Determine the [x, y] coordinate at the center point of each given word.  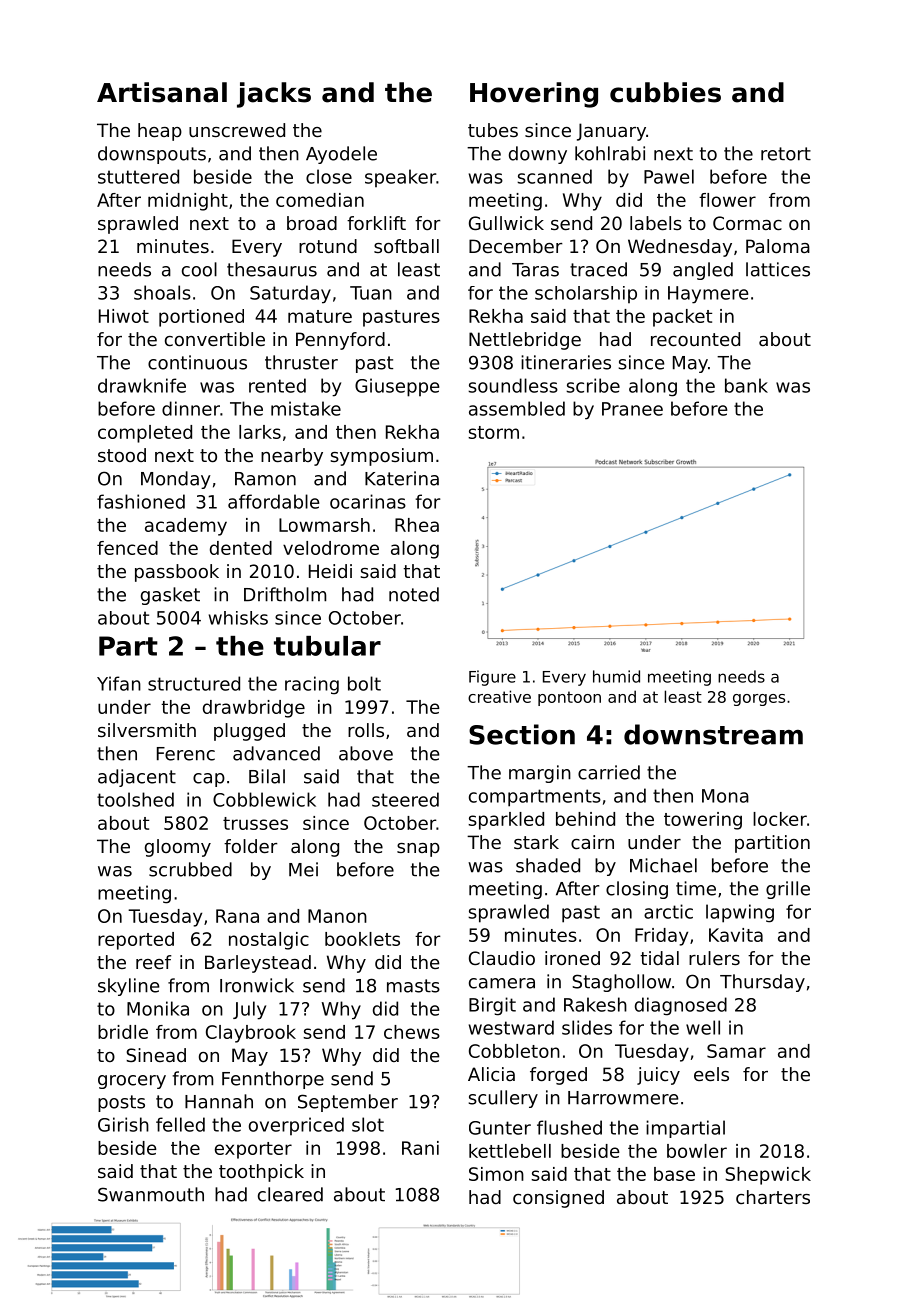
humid [616, 676]
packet [682, 318]
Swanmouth [151, 1194]
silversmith [147, 730]
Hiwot [124, 316]
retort [786, 154]
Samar [736, 1051]
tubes [493, 130]
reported [136, 941]
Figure [492, 678]
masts [413, 986]
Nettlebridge [525, 341]
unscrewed [237, 130]
